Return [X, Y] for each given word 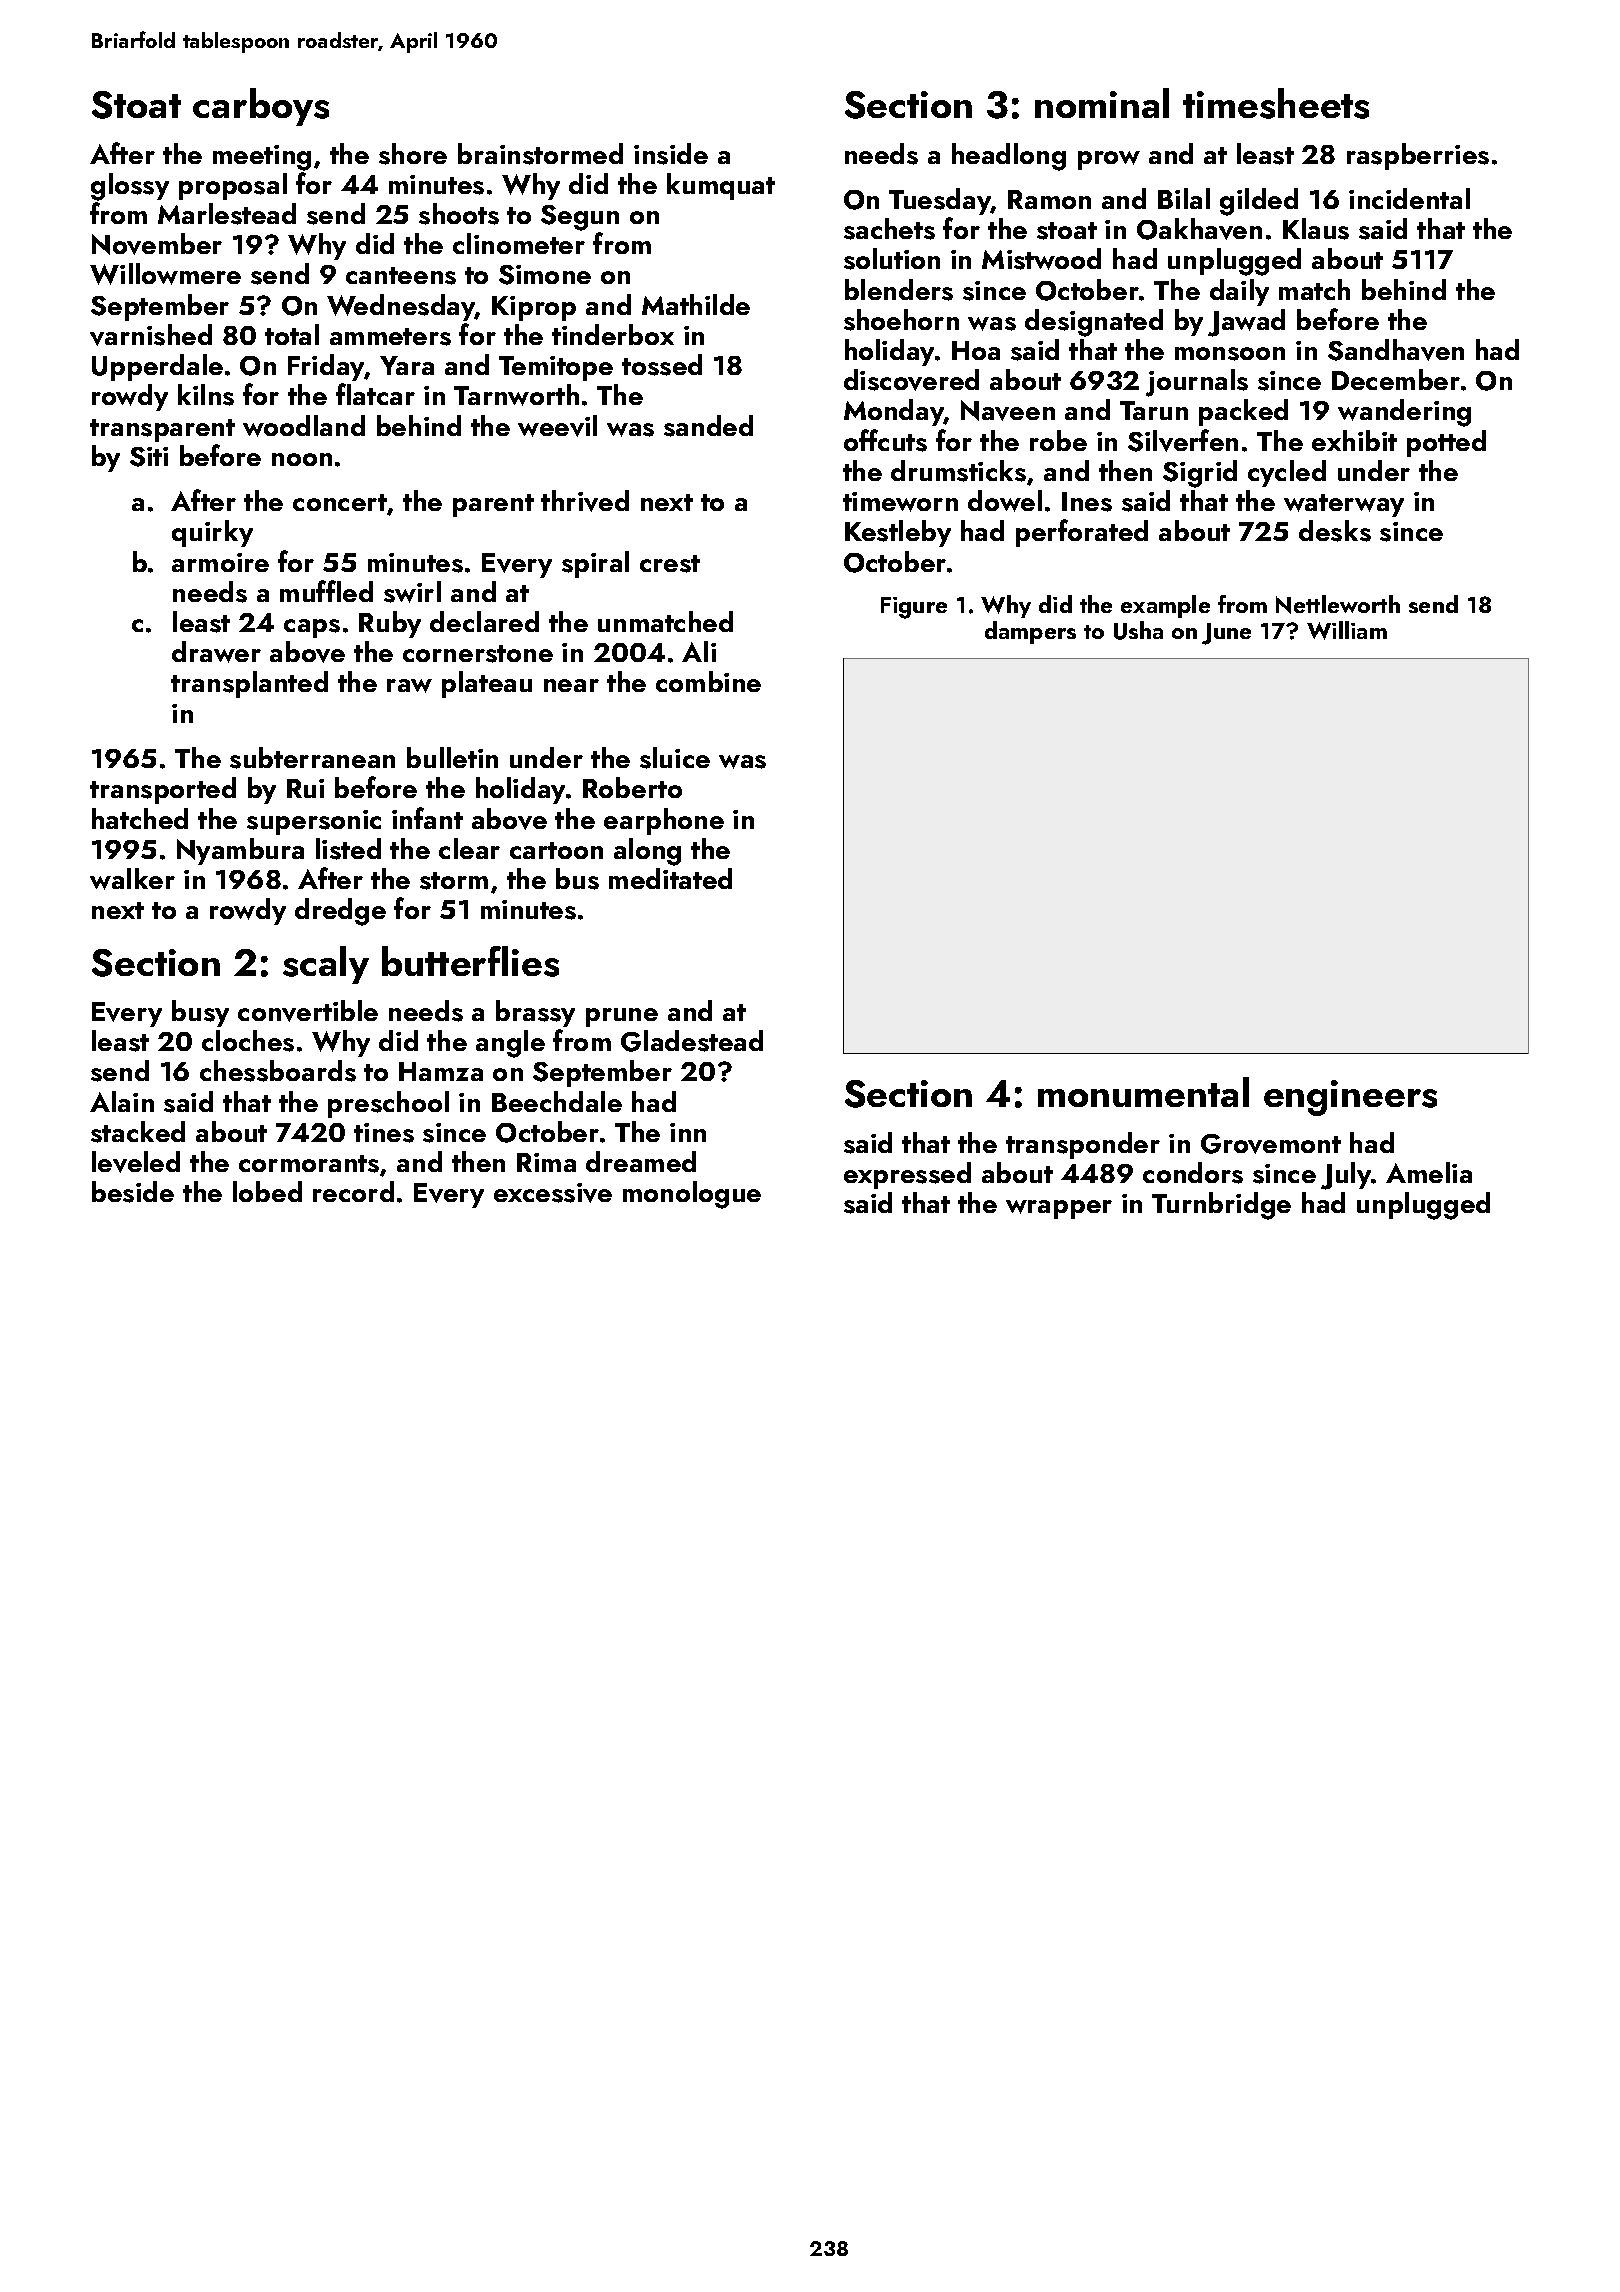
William [1347, 630]
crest [670, 564]
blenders [899, 290]
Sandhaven [1396, 350]
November [157, 244]
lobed [267, 1191]
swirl [412, 592]
